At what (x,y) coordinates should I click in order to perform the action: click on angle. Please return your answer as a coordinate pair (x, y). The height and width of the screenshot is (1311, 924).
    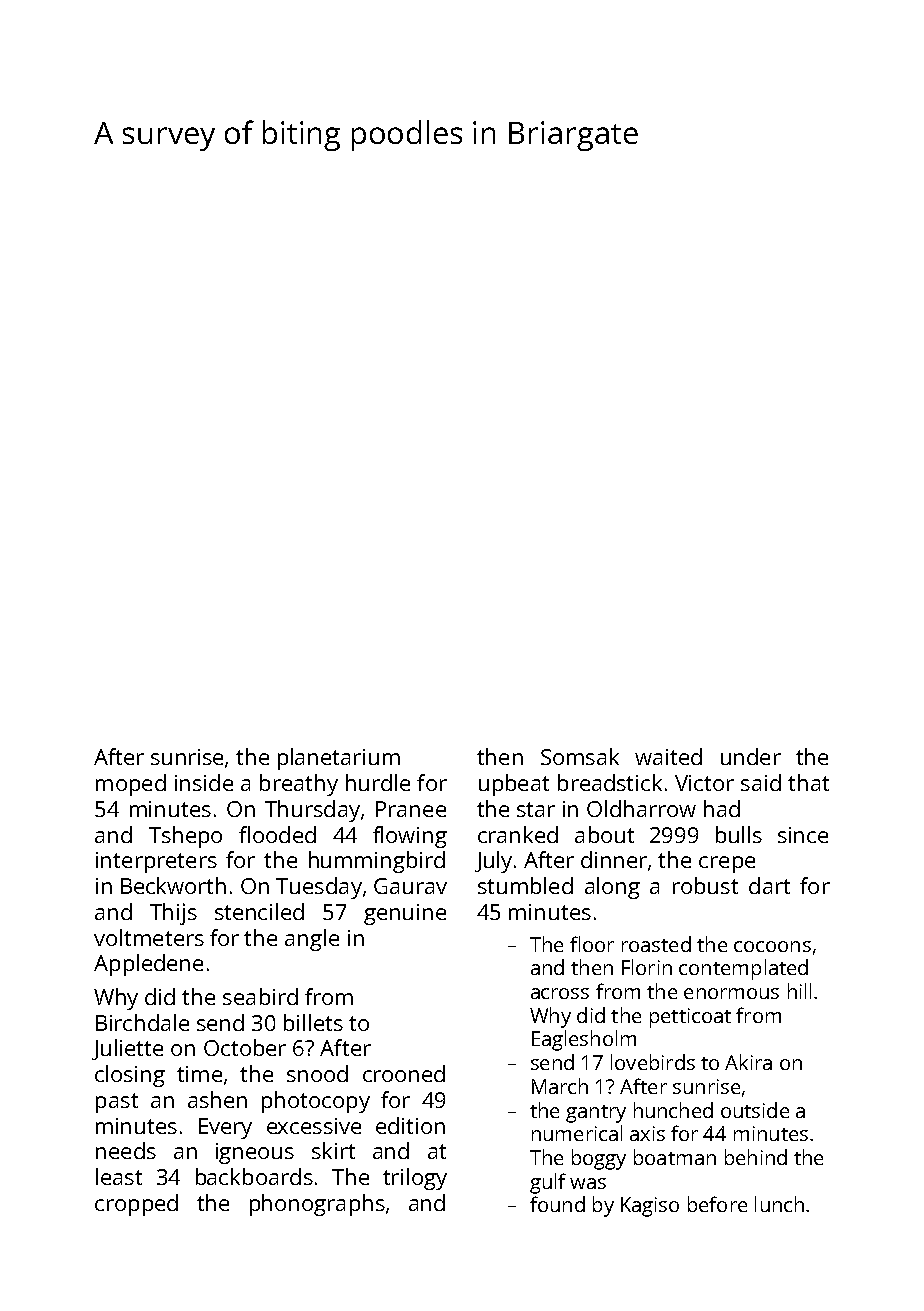
    Looking at the image, I should click on (312, 940).
